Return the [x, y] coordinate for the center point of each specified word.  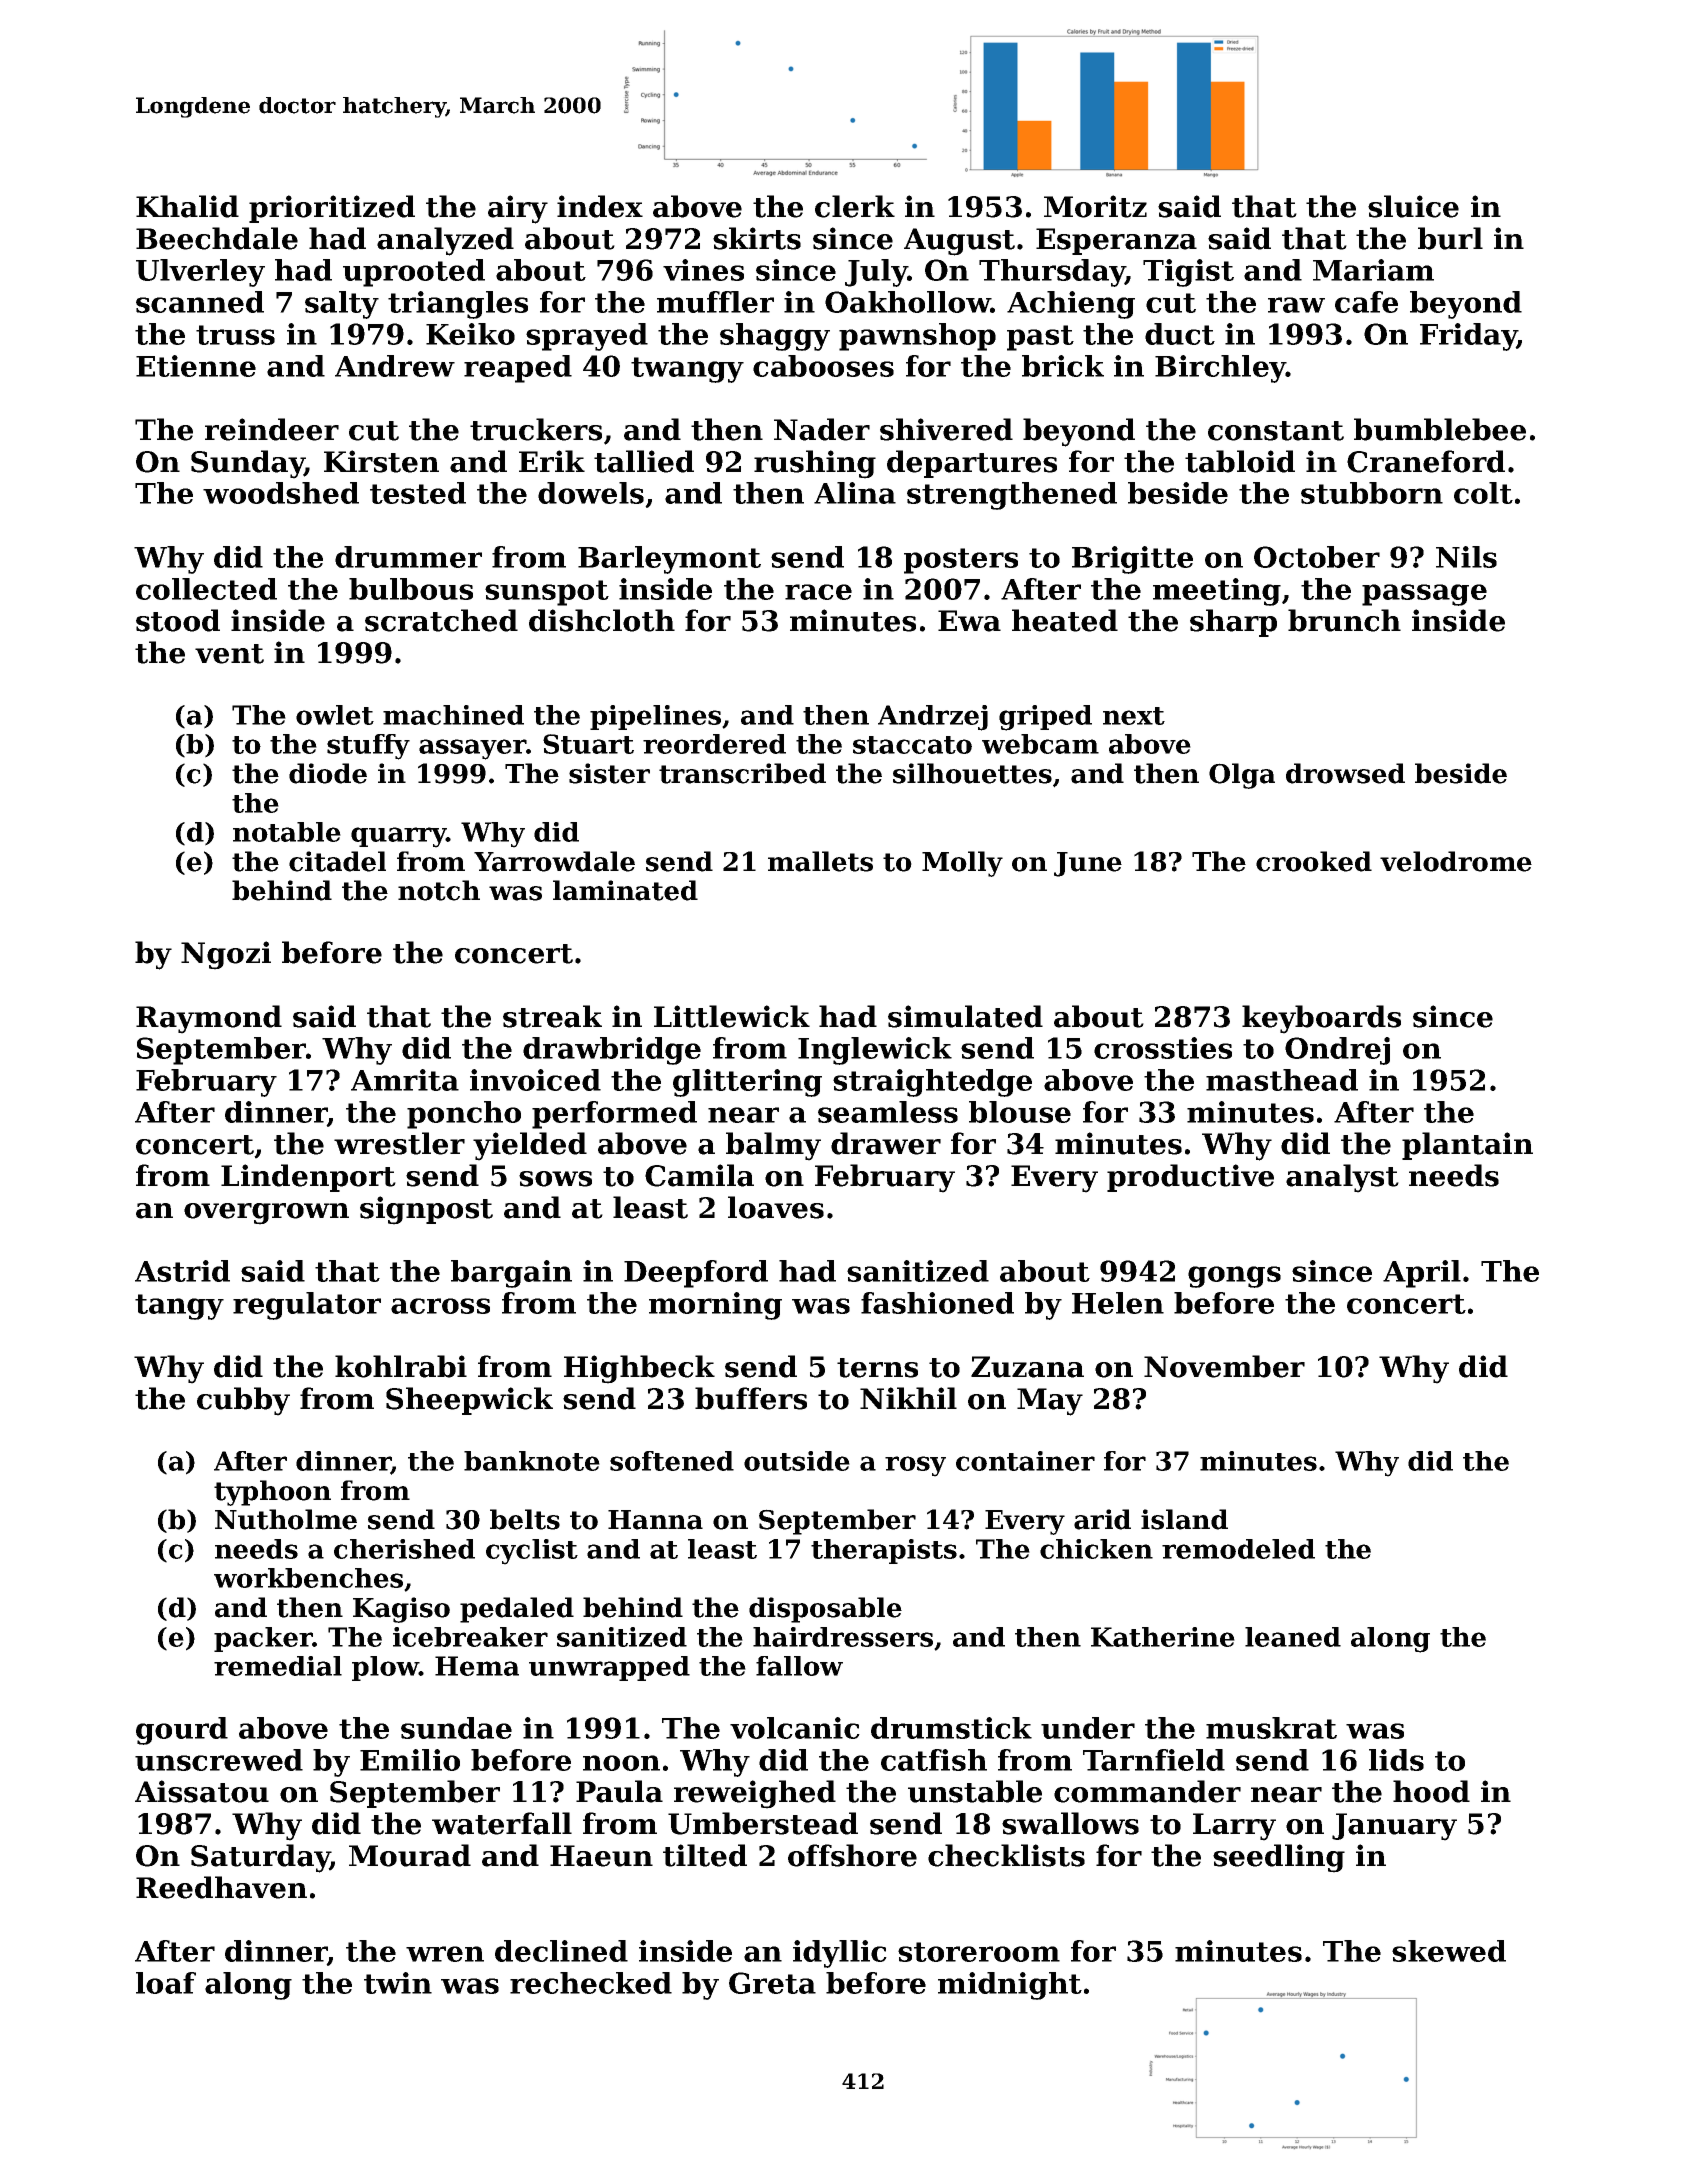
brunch [1344, 620]
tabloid [1240, 461]
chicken [1096, 1549]
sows [555, 1179]
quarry [399, 837]
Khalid [187, 206]
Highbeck [639, 1369]
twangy [687, 370]
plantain [1467, 1146]
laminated [625, 890]
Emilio [410, 1760]
